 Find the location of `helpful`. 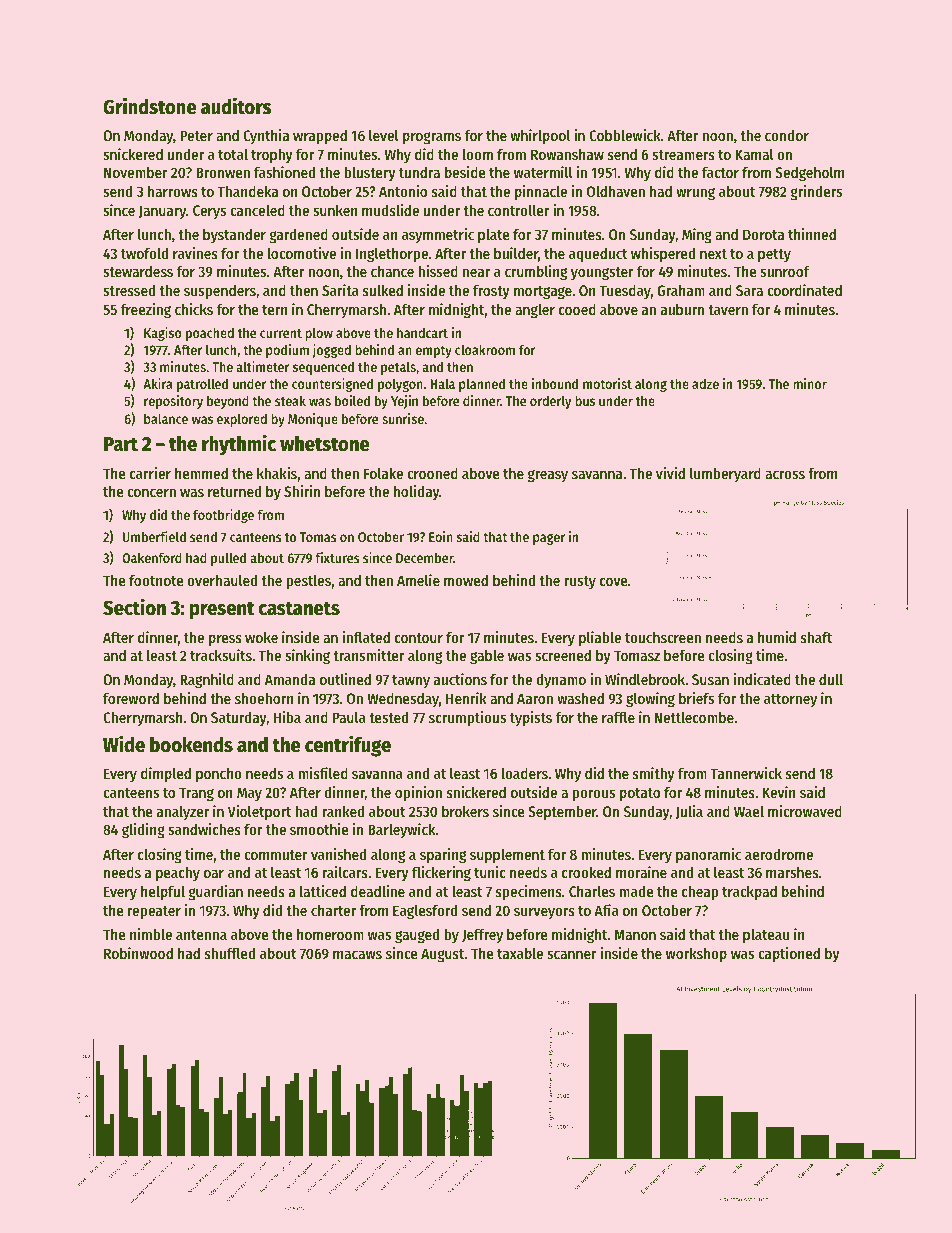

helpful is located at coordinates (163, 892).
